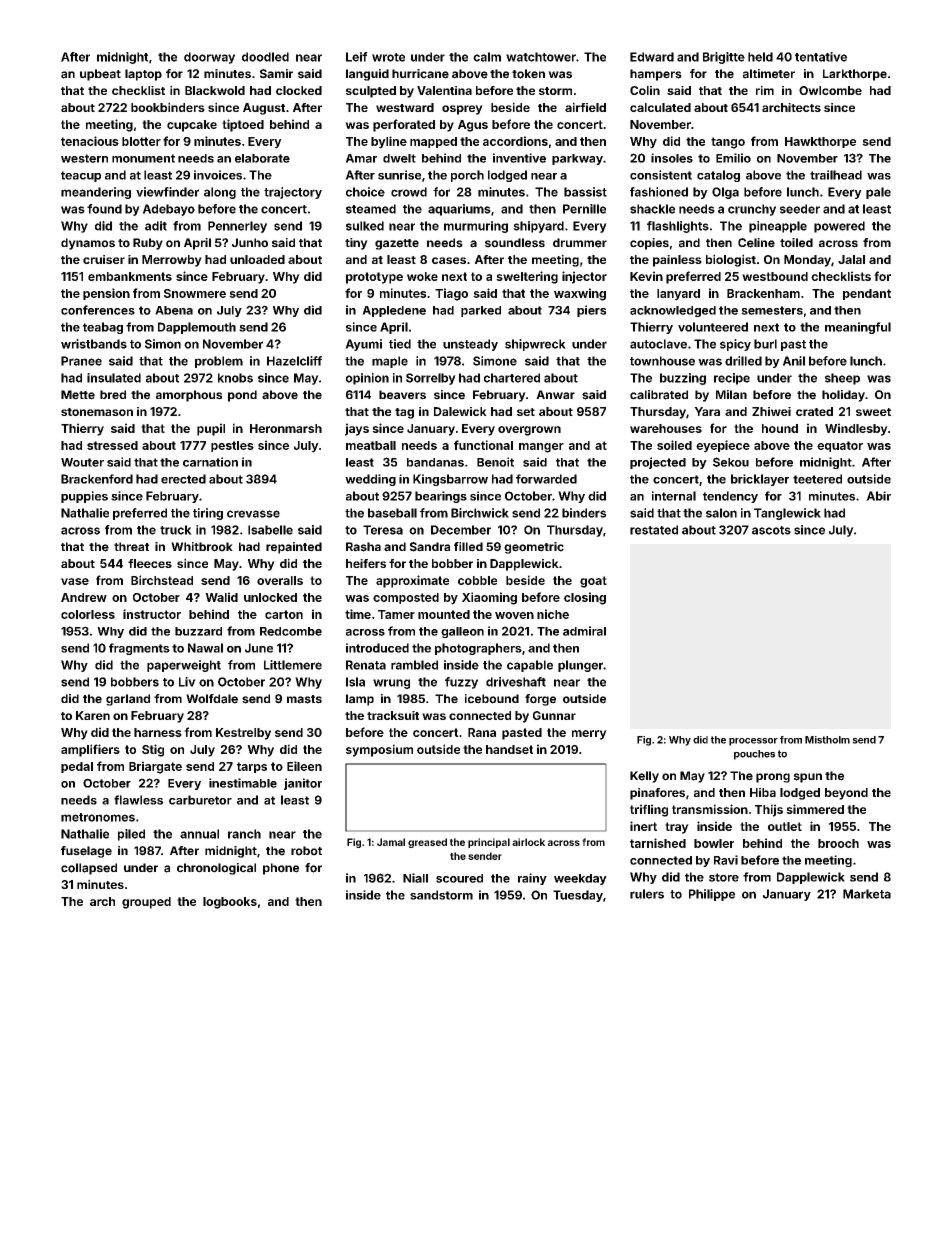 This screenshot has height=1233, width=952. I want to click on beavers, so click(402, 395).
